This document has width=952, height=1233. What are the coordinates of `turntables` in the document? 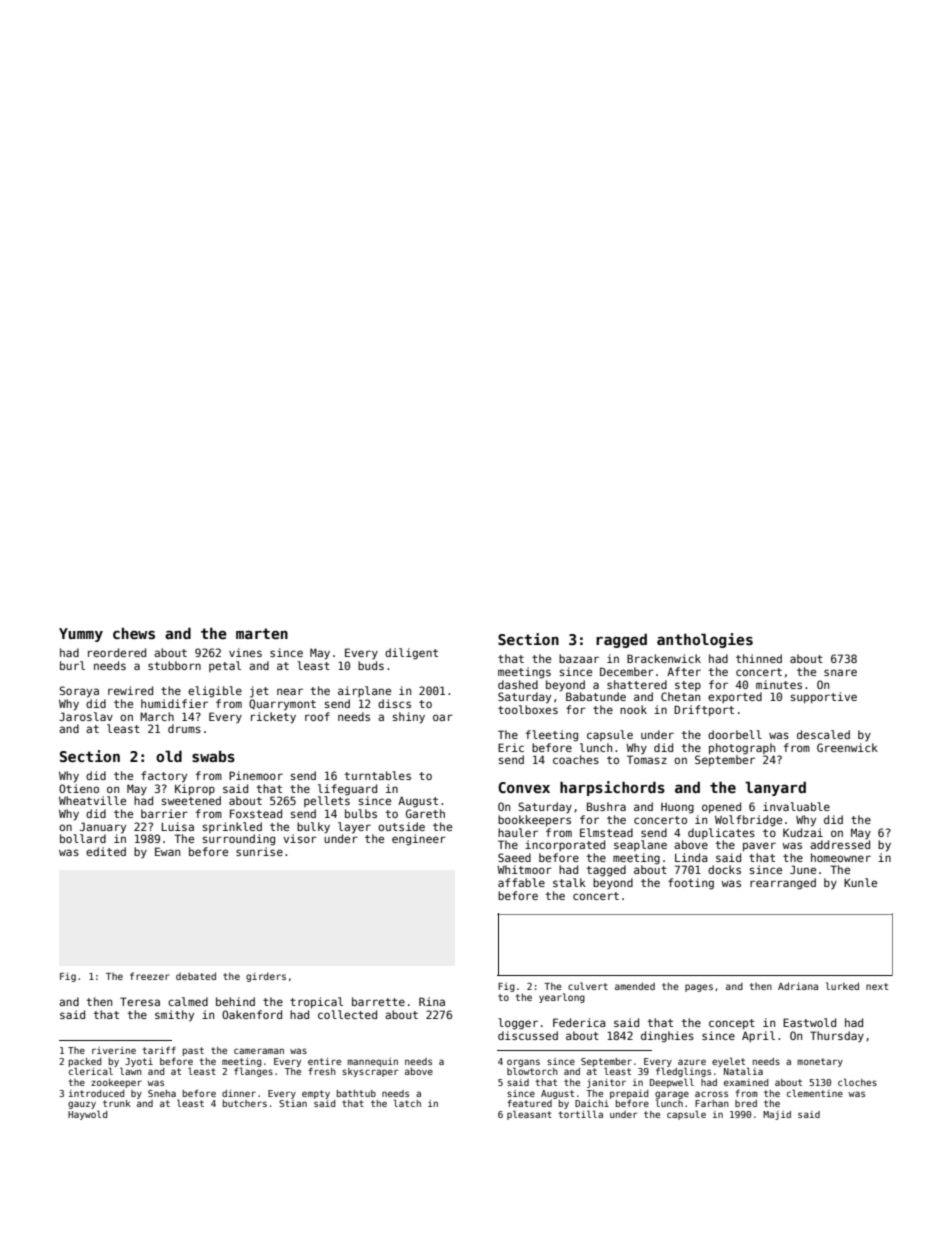 It's located at (378, 775).
